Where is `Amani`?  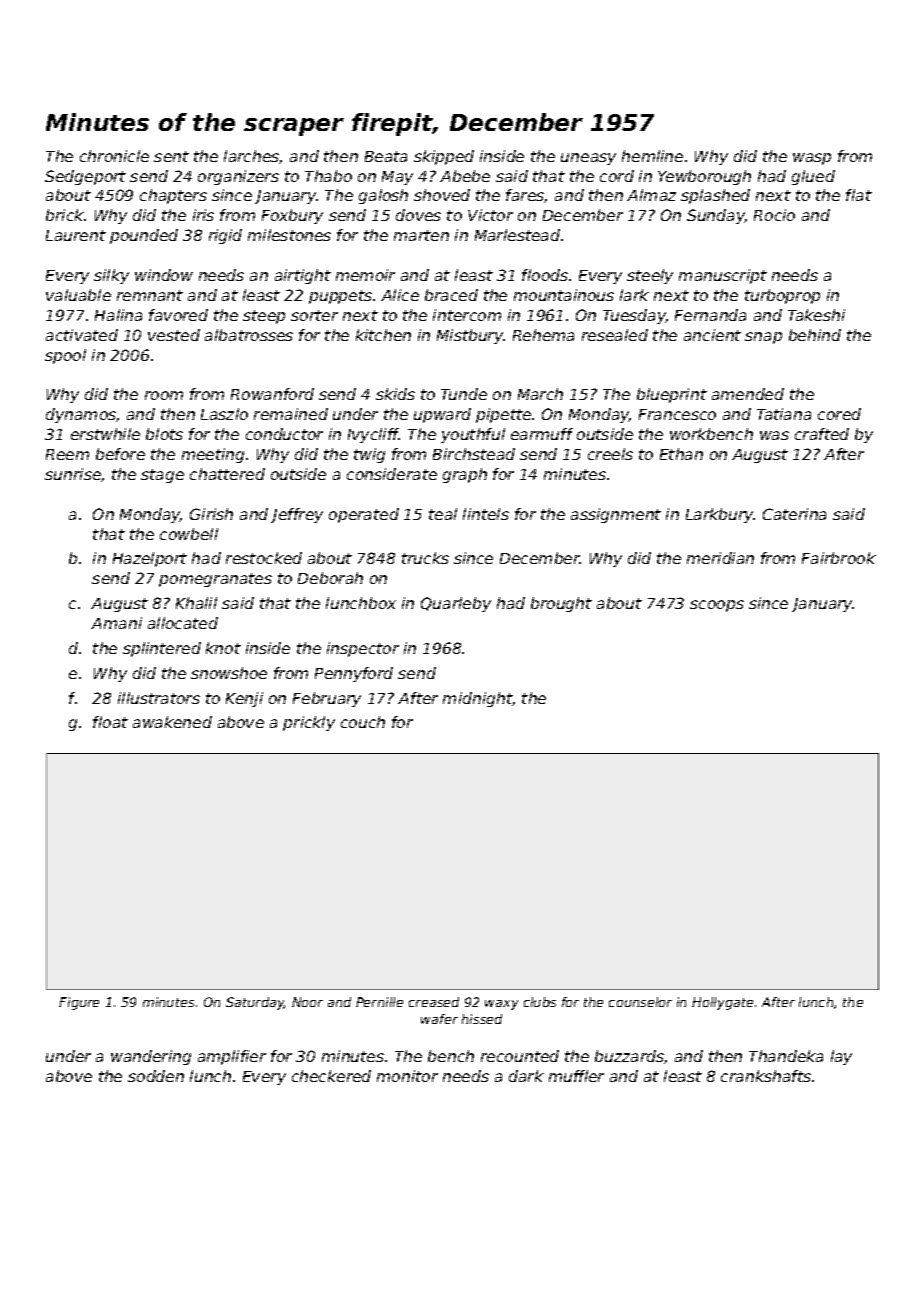 Amani is located at coordinates (116, 623).
